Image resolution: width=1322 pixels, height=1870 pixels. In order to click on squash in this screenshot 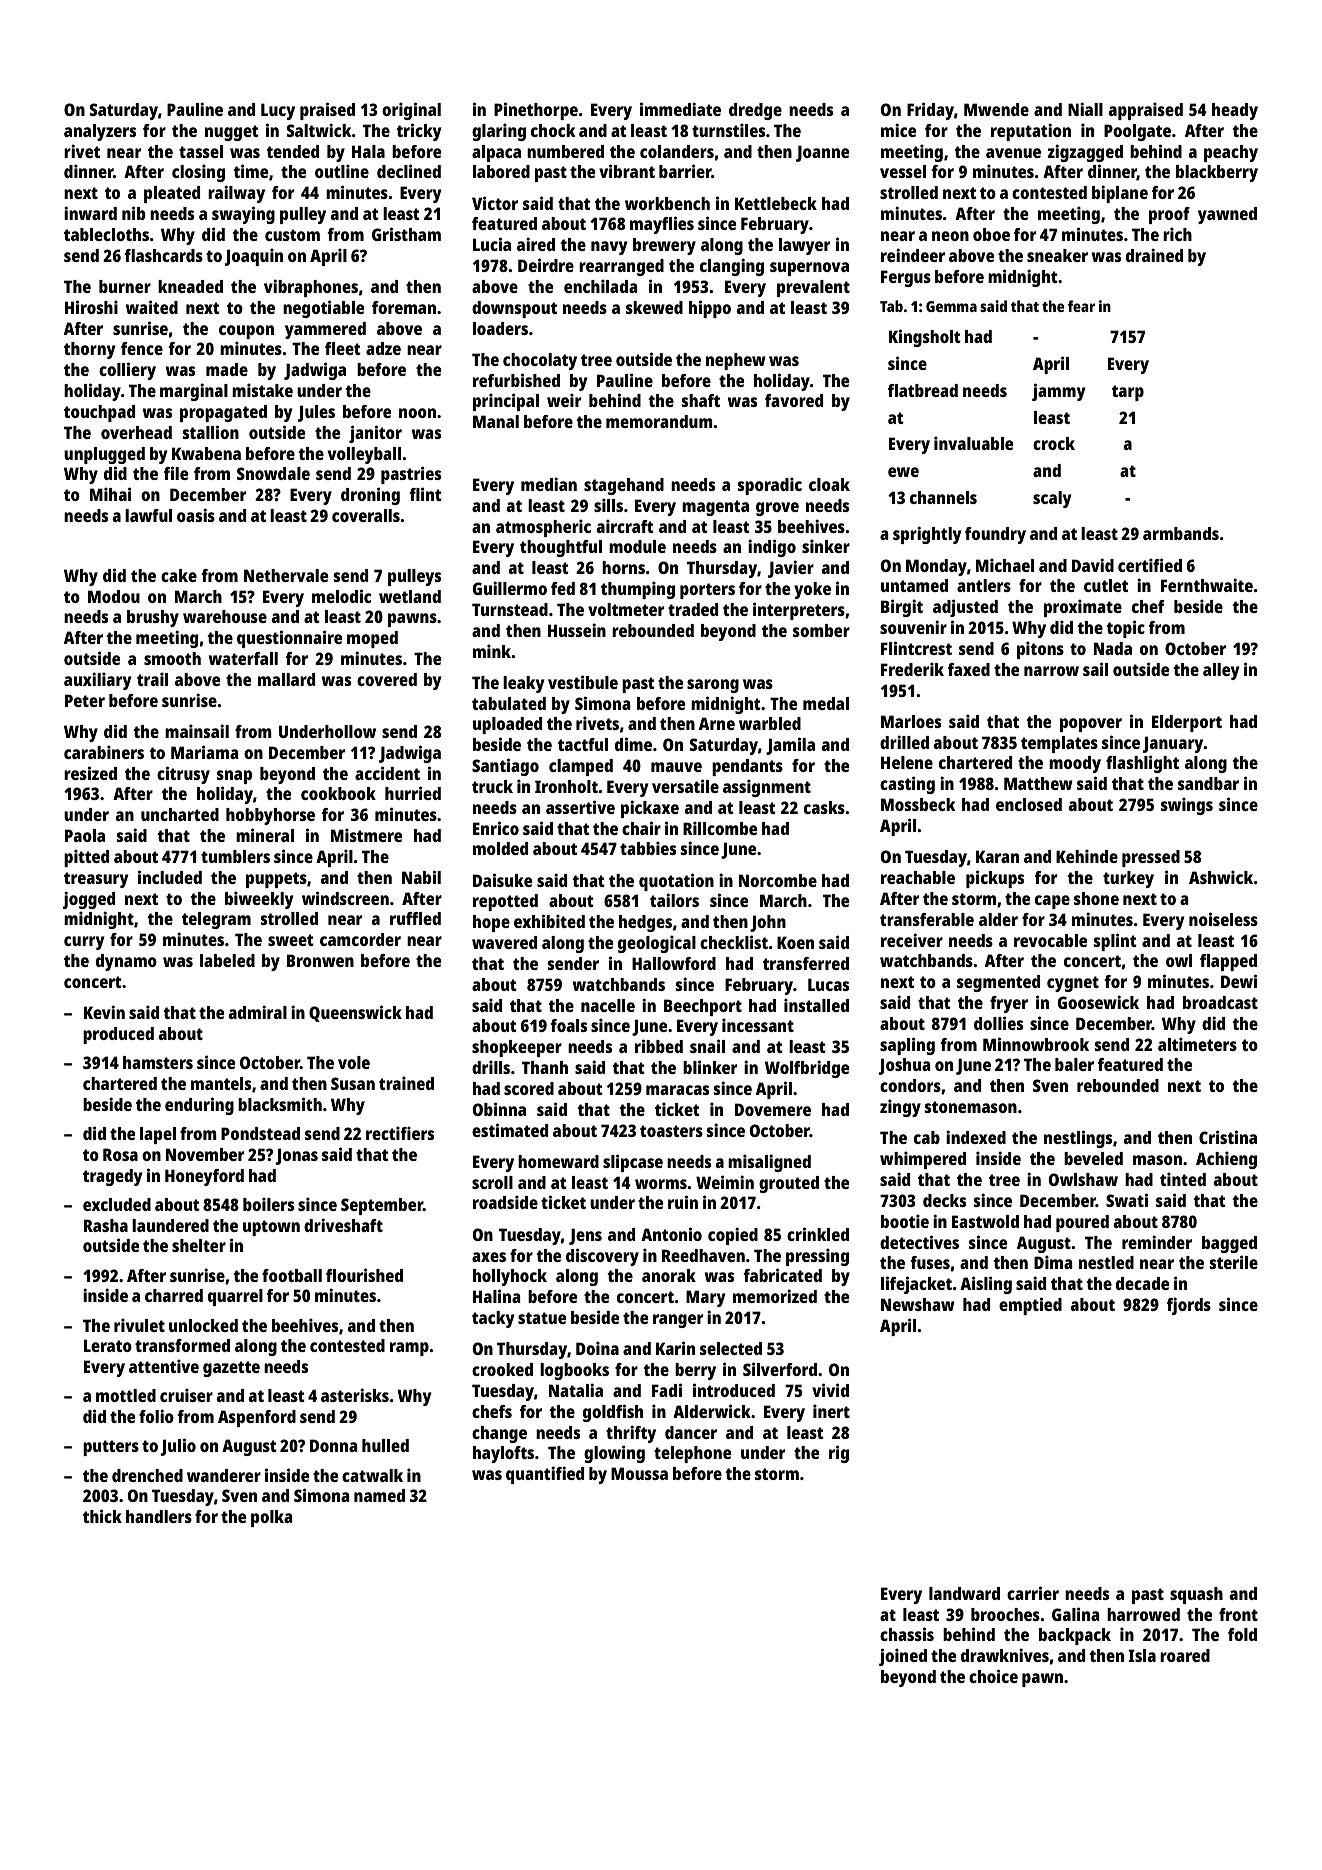, I will do `click(1196, 1595)`.
